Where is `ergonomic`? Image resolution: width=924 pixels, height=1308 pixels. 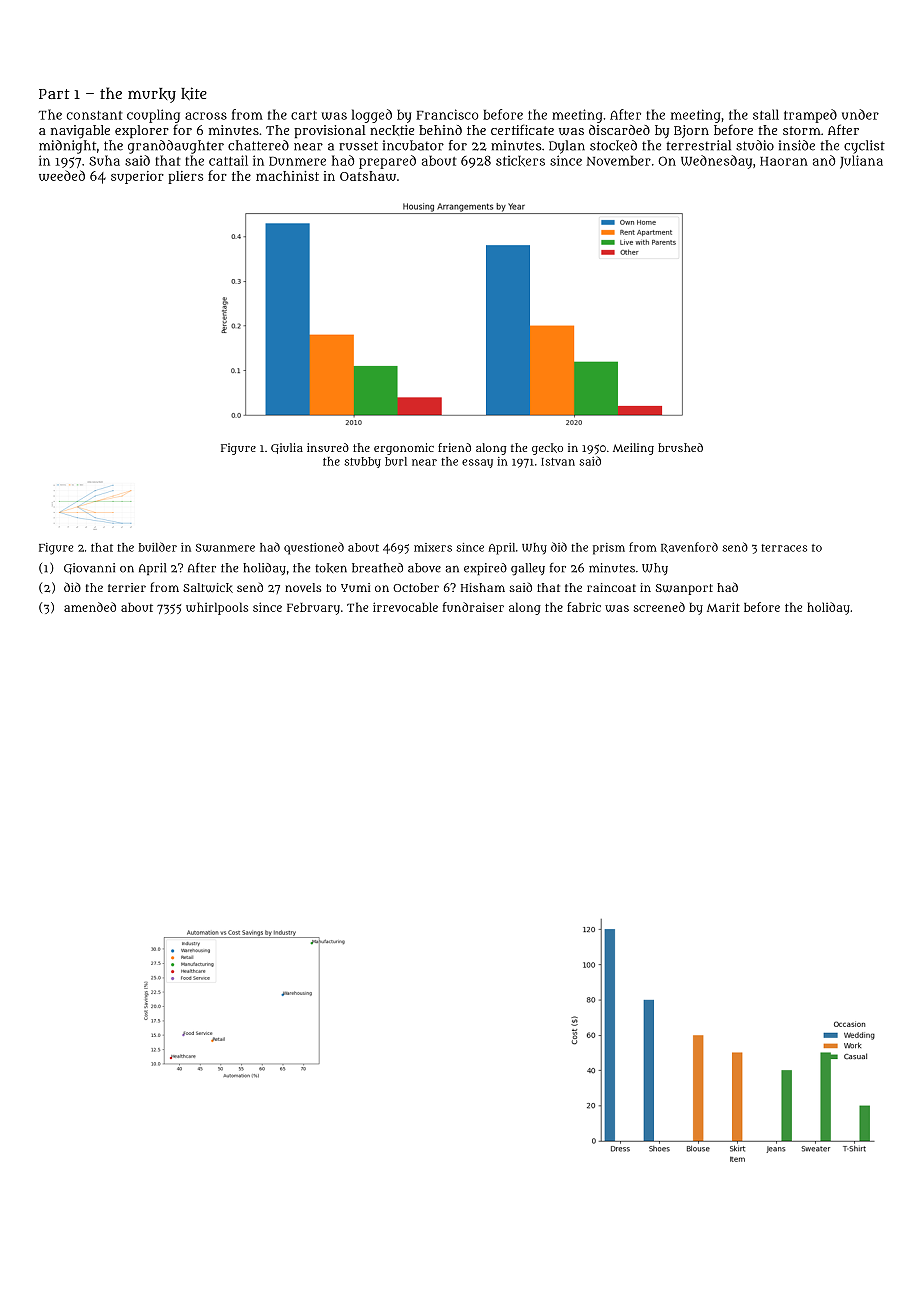
ergonomic is located at coordinates (404, 449).
